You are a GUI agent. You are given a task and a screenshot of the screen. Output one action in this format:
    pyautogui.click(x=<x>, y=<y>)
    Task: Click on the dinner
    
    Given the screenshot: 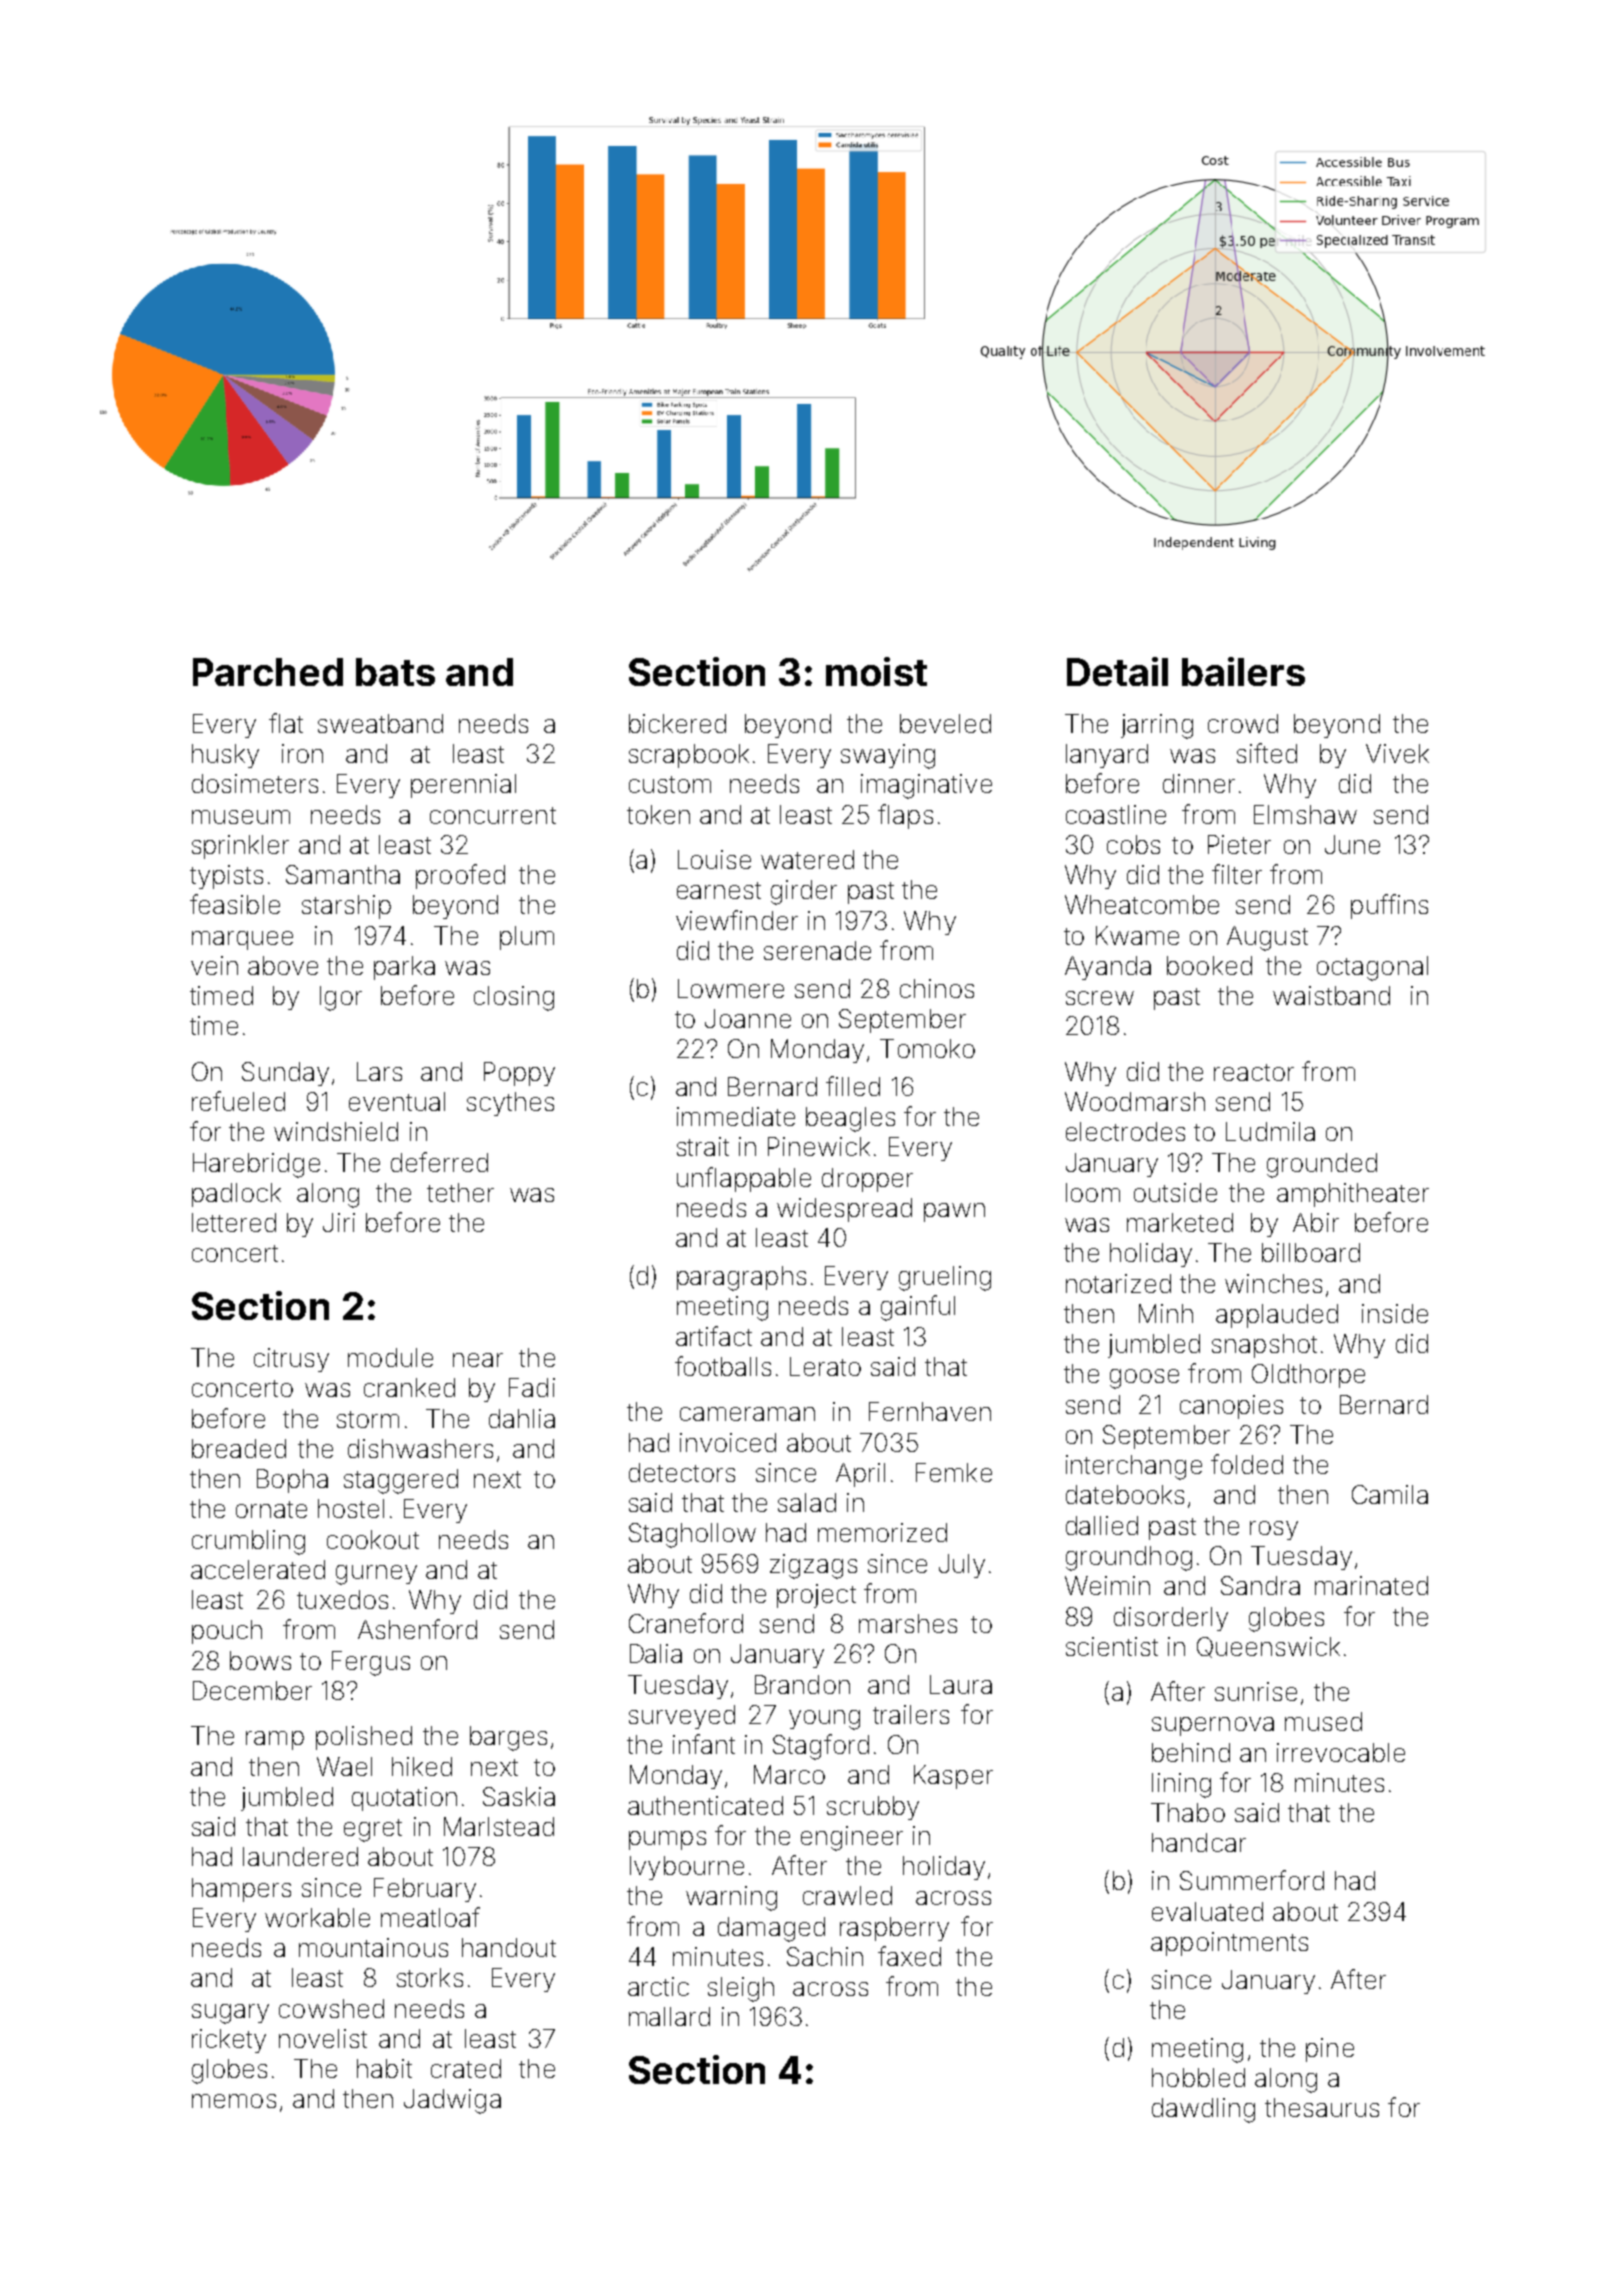 What is the action you would take?
    pyautogui.click(x=1199, y=783)
